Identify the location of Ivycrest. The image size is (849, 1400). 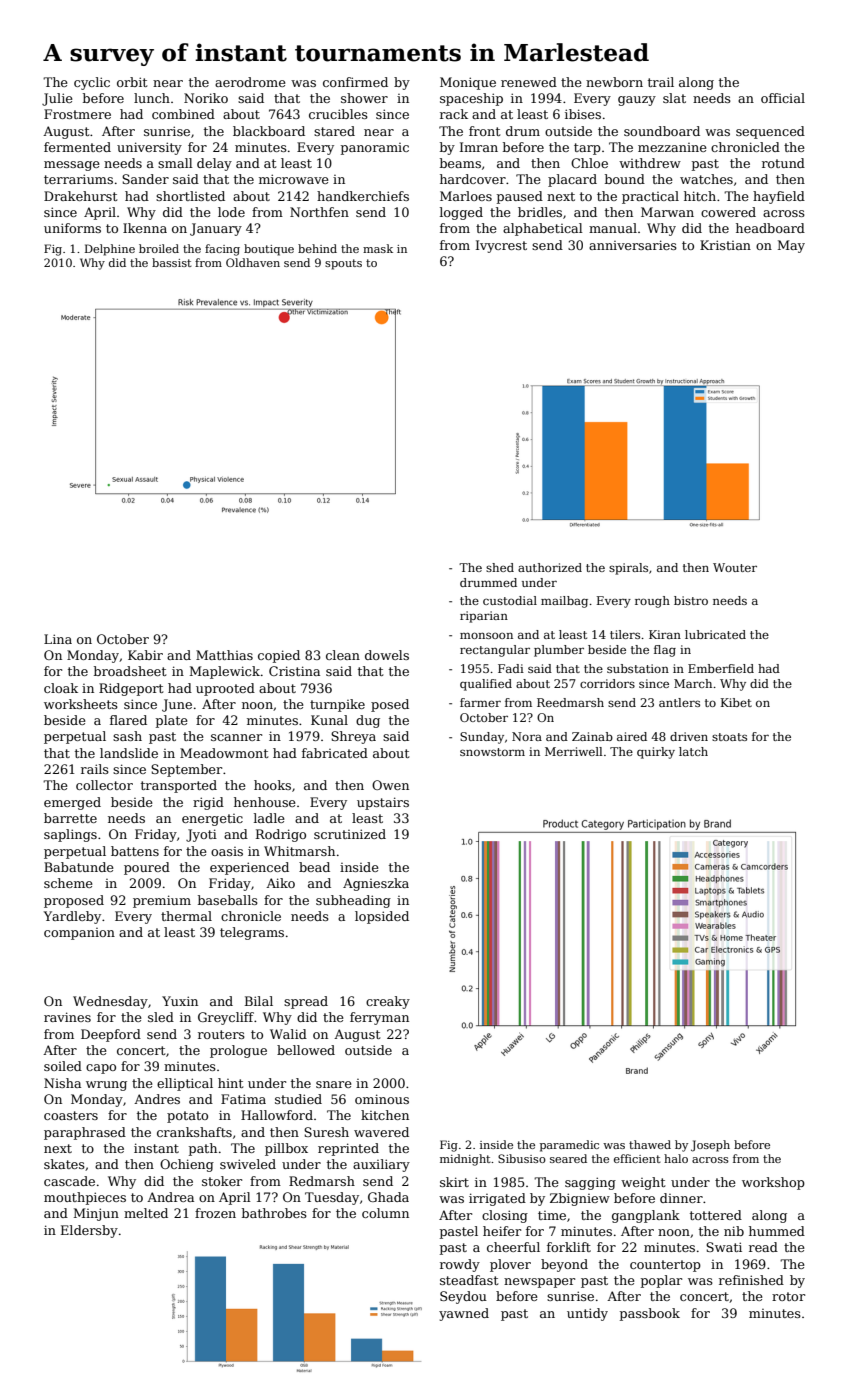
(501, 246).
